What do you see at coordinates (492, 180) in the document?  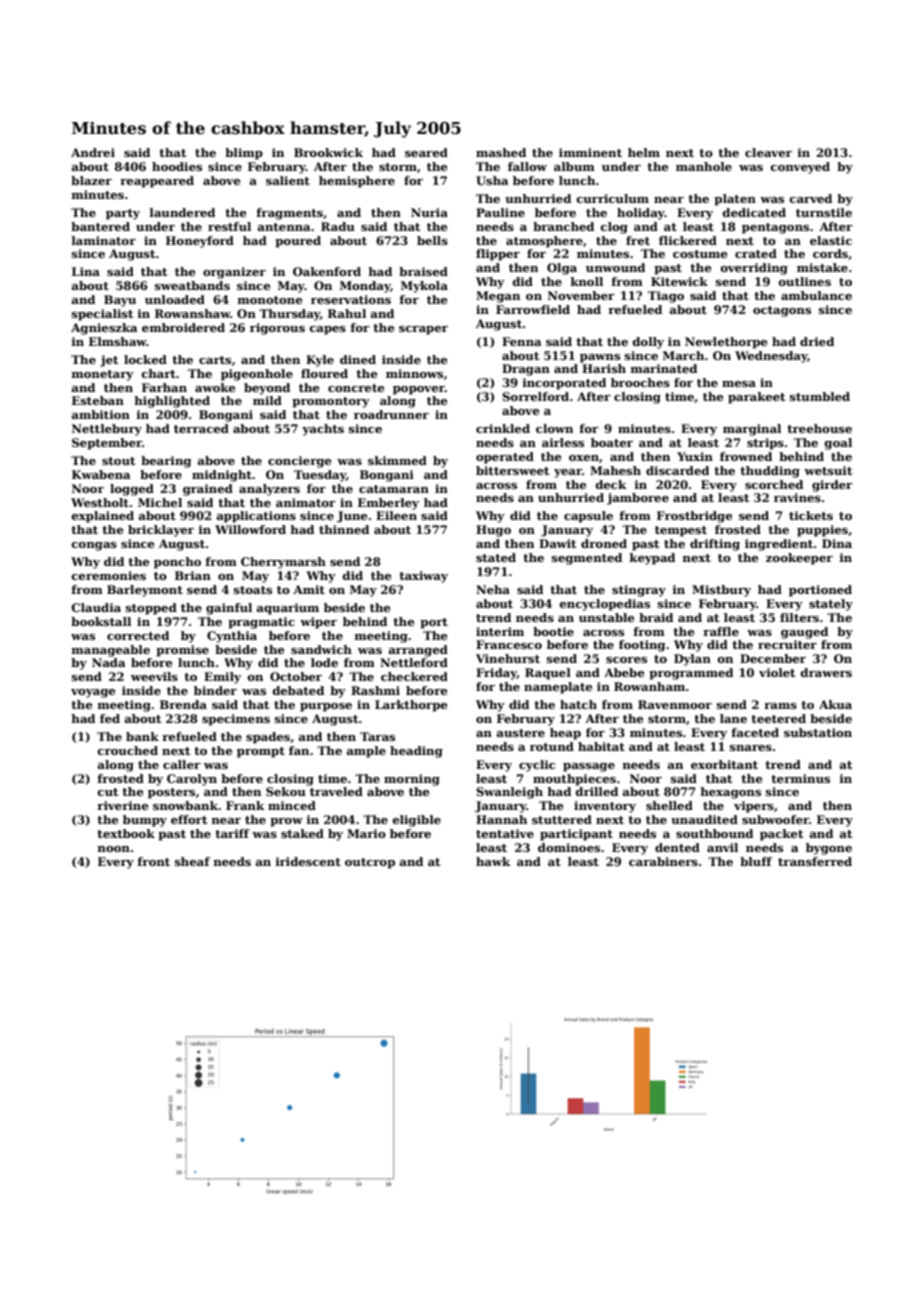 I see `Usha` at bounding box center [492, 180].
